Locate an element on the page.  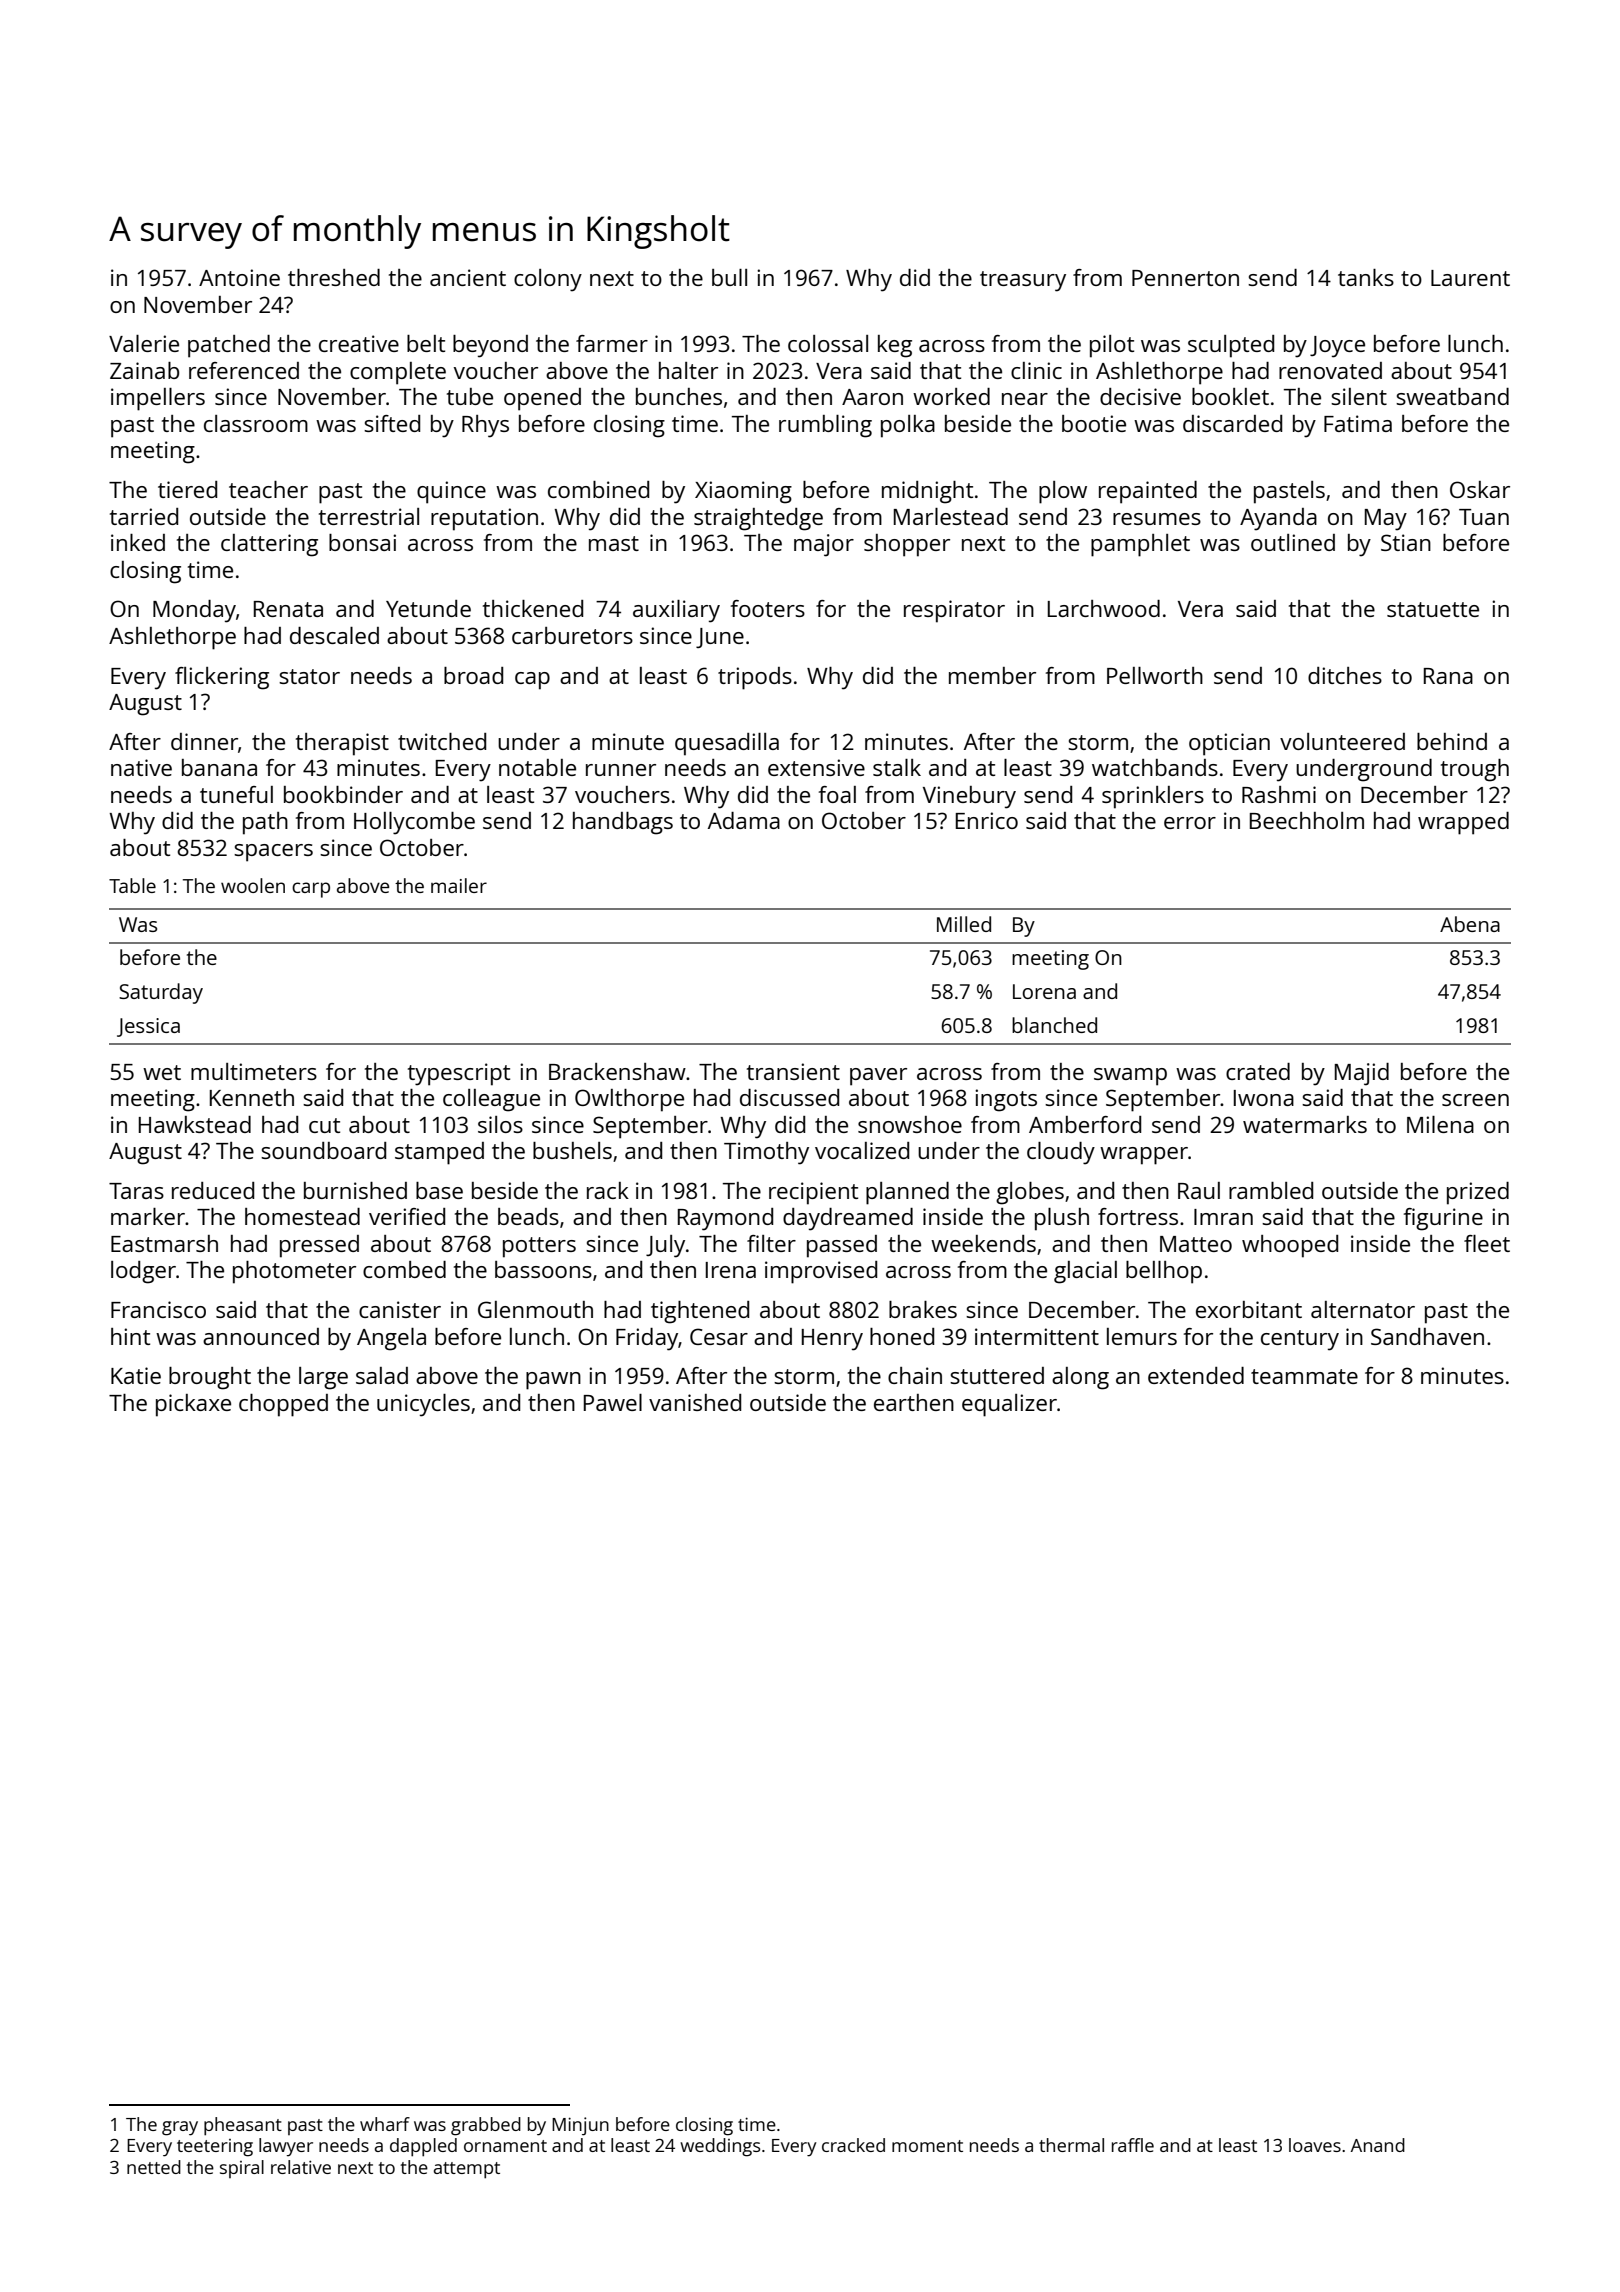
Antoine is located at coordinates (239, 277).
